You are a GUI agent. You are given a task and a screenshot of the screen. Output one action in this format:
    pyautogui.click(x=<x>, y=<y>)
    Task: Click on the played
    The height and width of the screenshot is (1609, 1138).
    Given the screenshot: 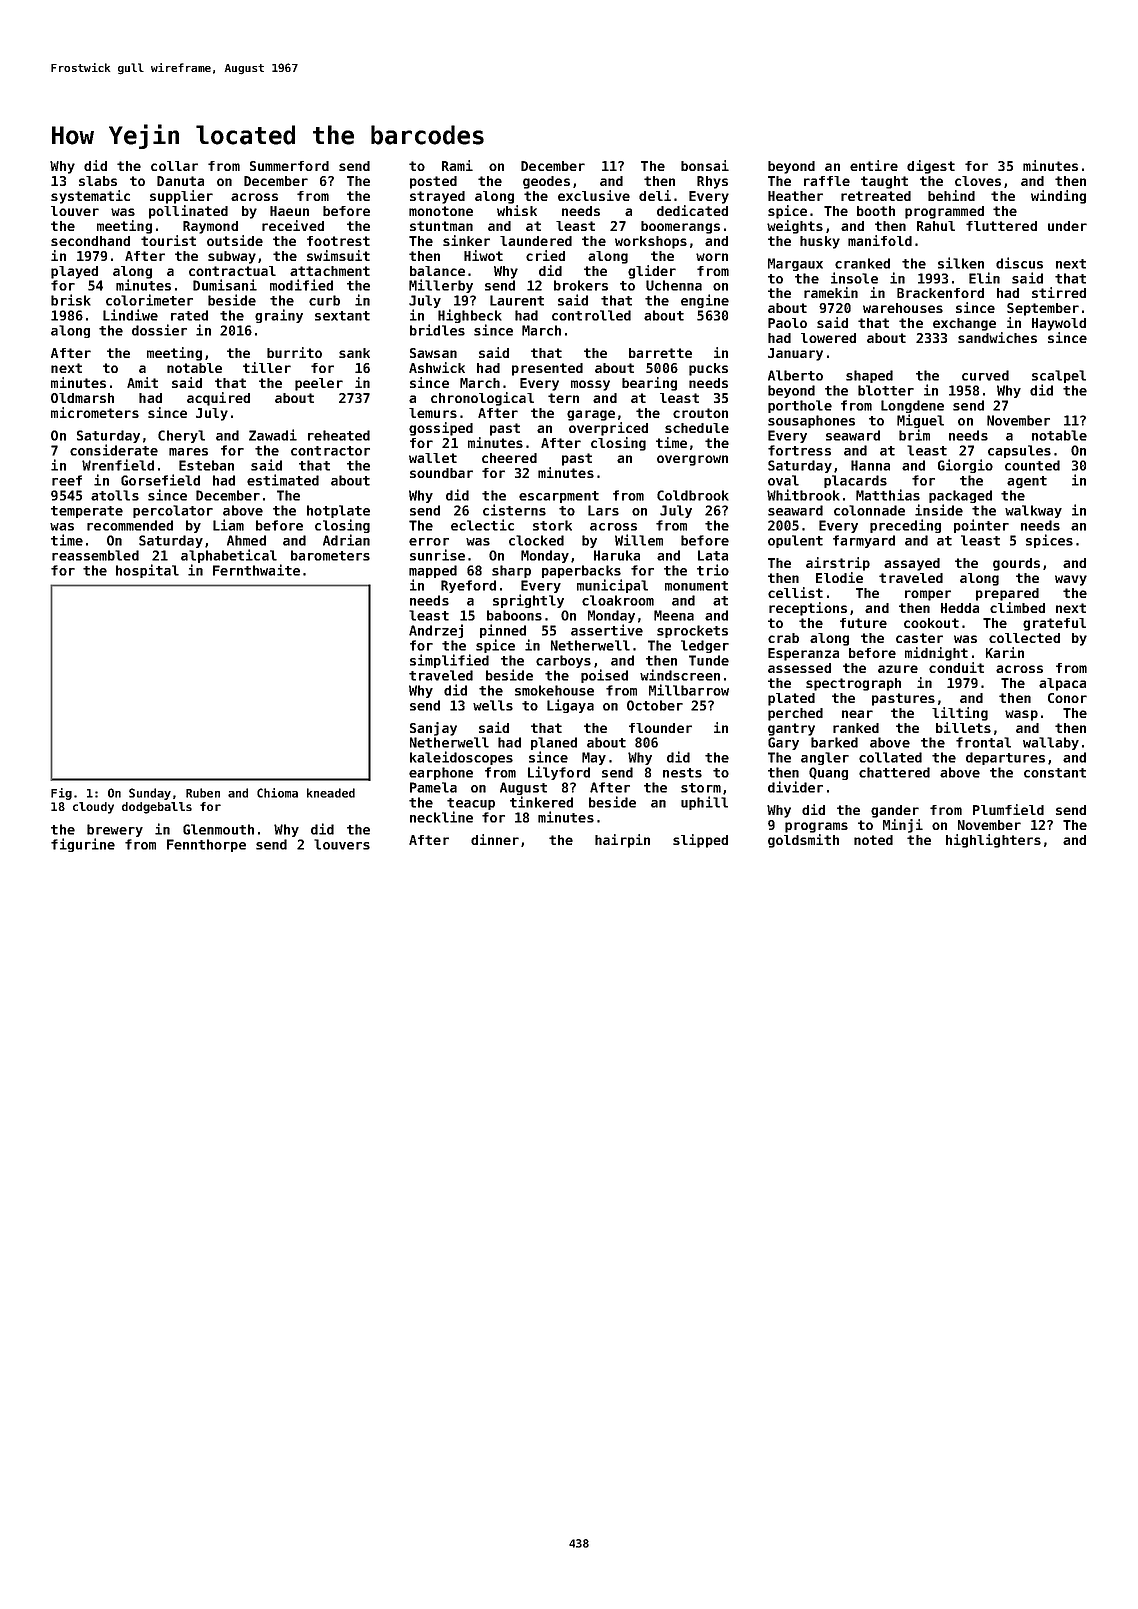 What is the action you would take?
    pyautogui.click(x=74, y=272)
